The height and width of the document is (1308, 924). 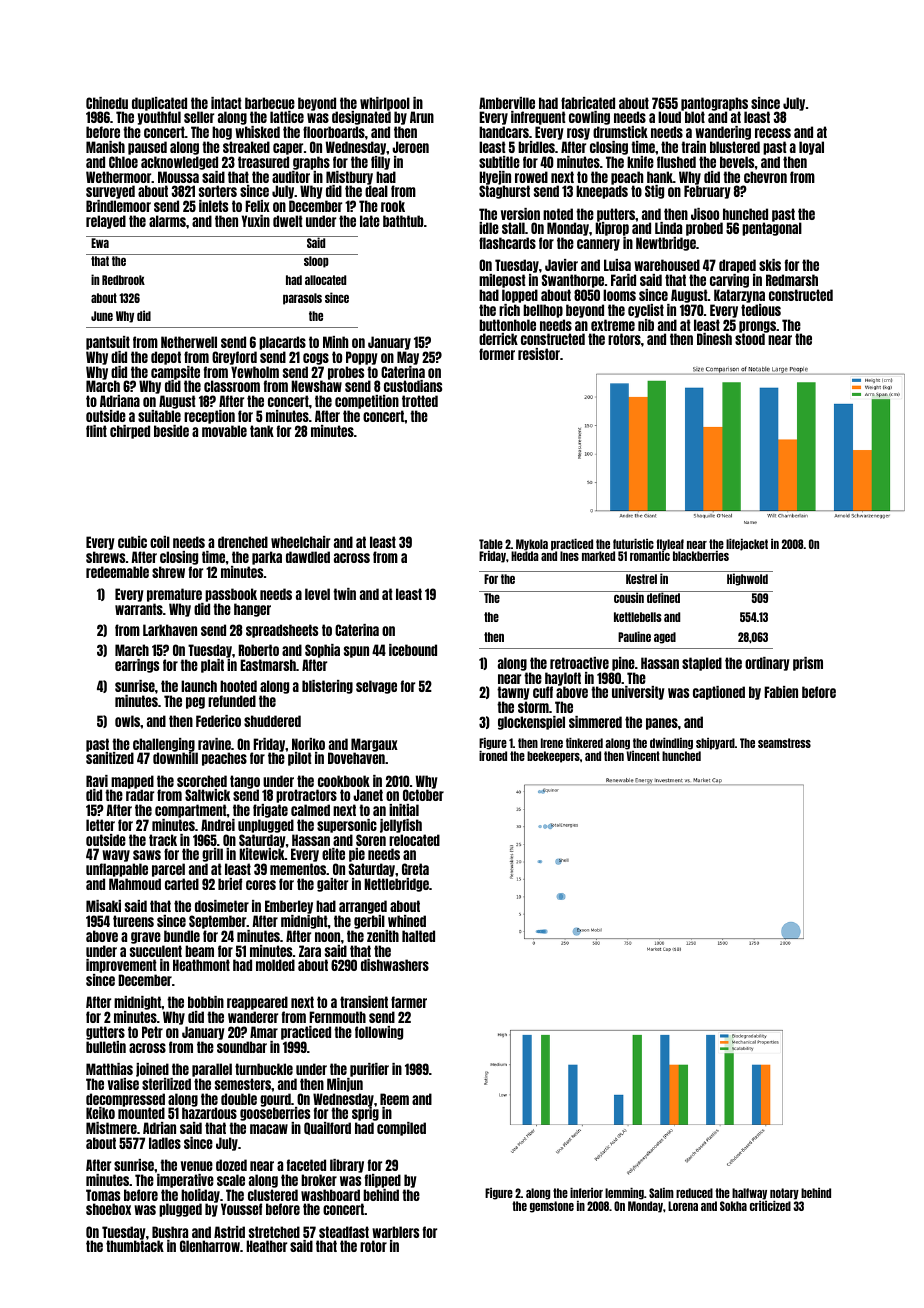 What do you see at coordinates (418, 936) in the document?
I see `halted` at bounding box center [418, 936].
